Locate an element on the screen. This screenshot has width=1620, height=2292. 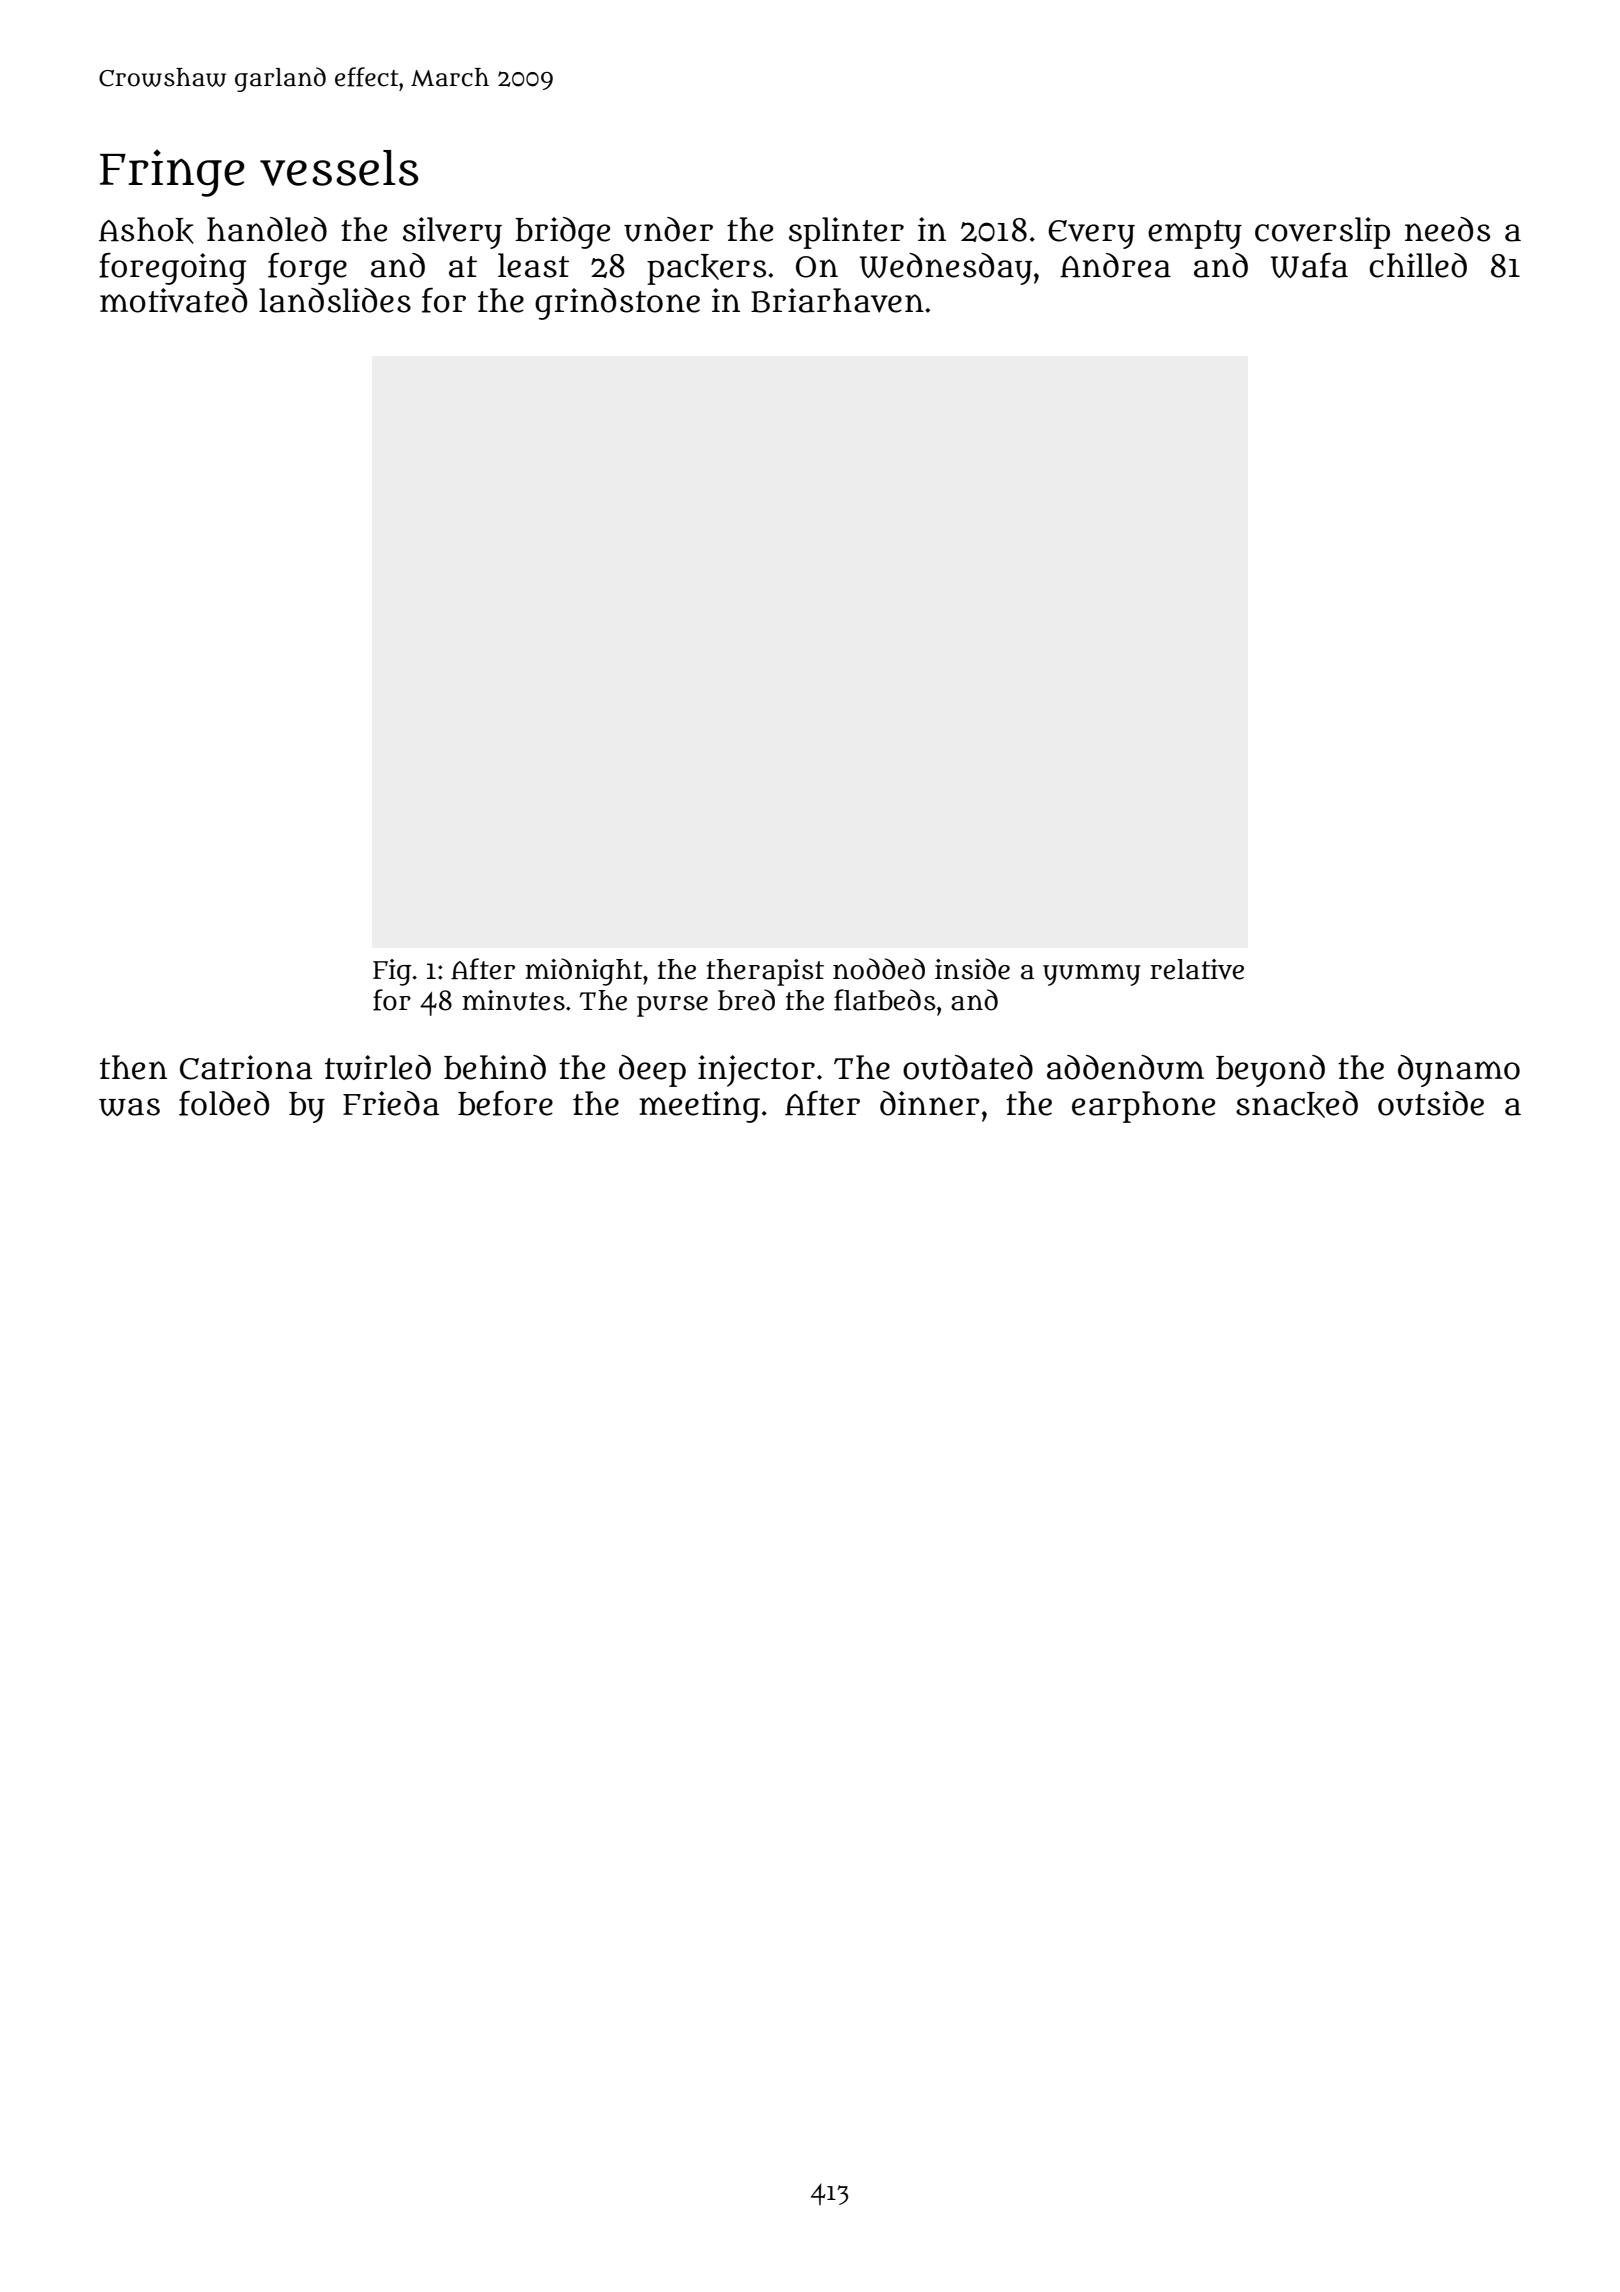
minutes is located at coordinates (513, 1000).
